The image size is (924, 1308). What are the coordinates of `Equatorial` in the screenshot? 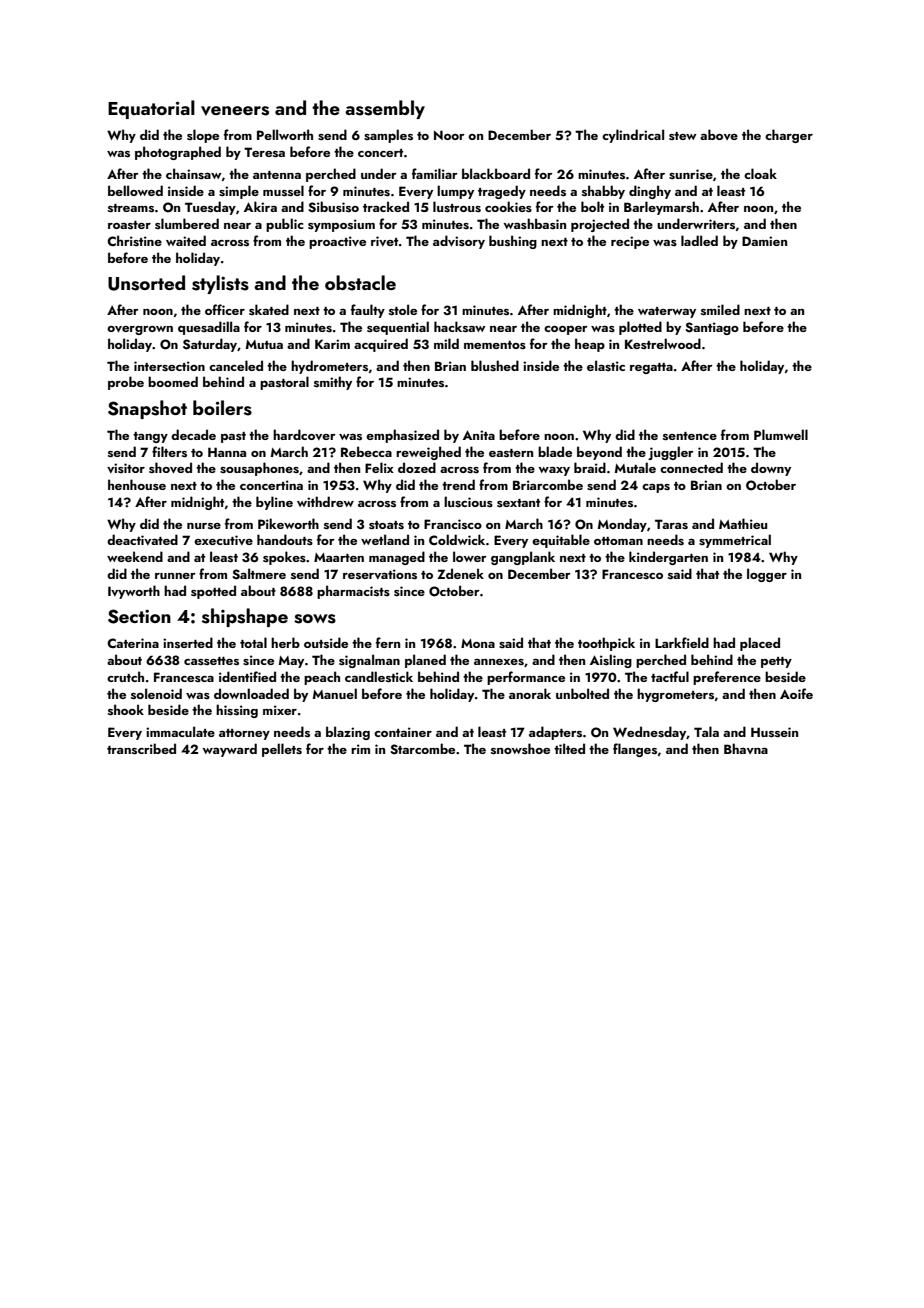 It's located at (151, 109).
